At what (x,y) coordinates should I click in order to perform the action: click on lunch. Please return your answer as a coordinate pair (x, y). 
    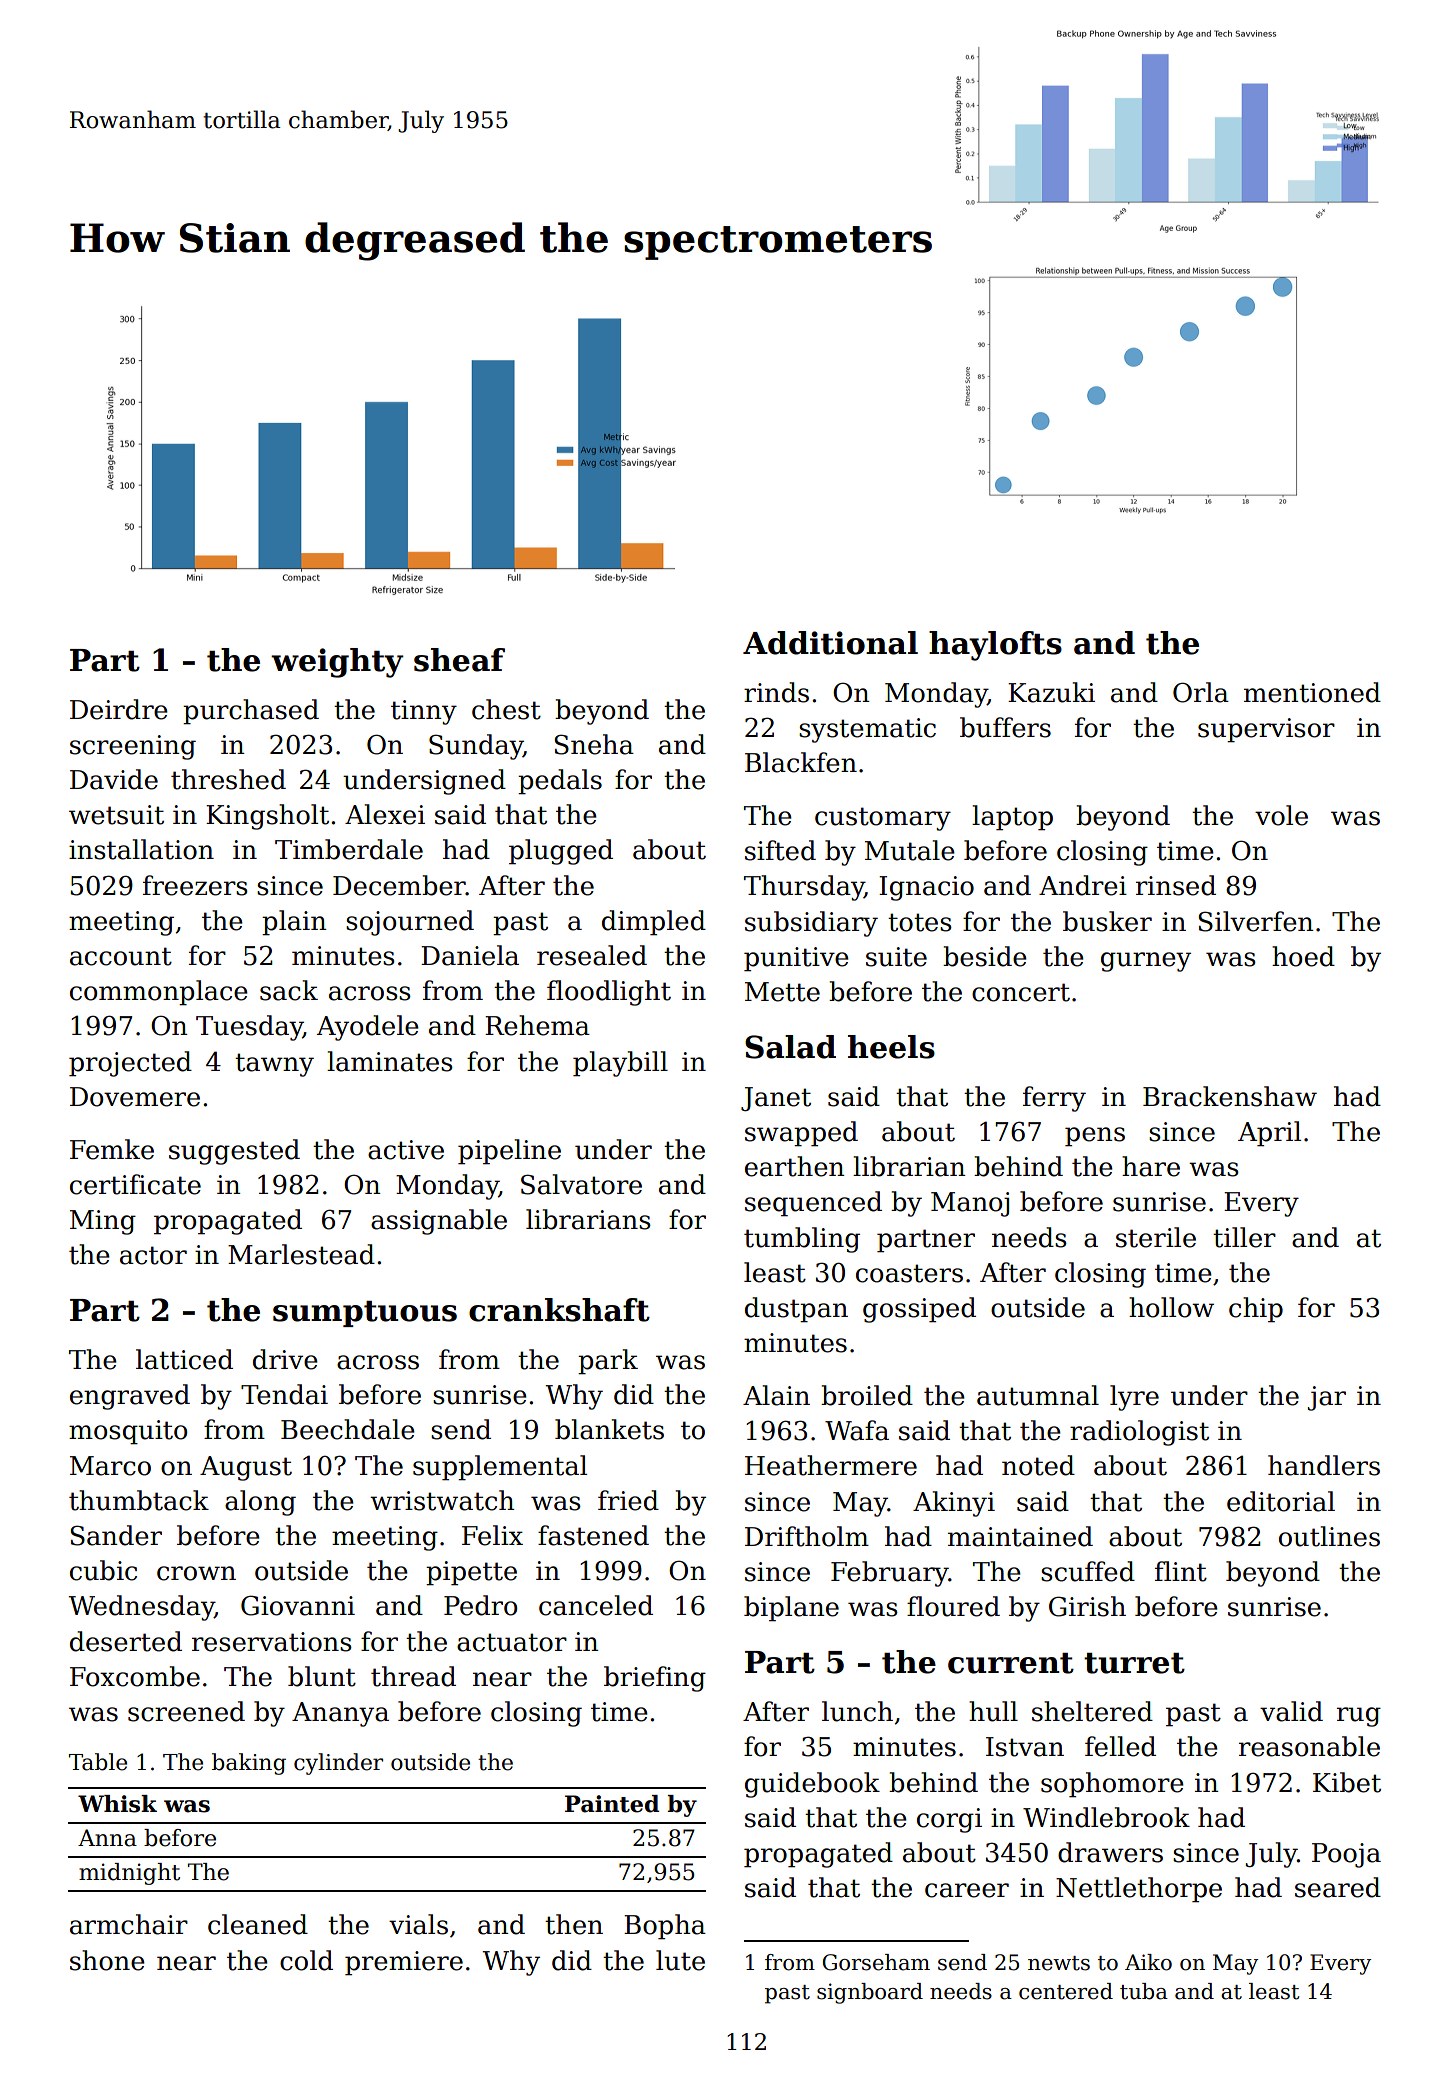
    Looking at the image, I should click on (857, 1711).
